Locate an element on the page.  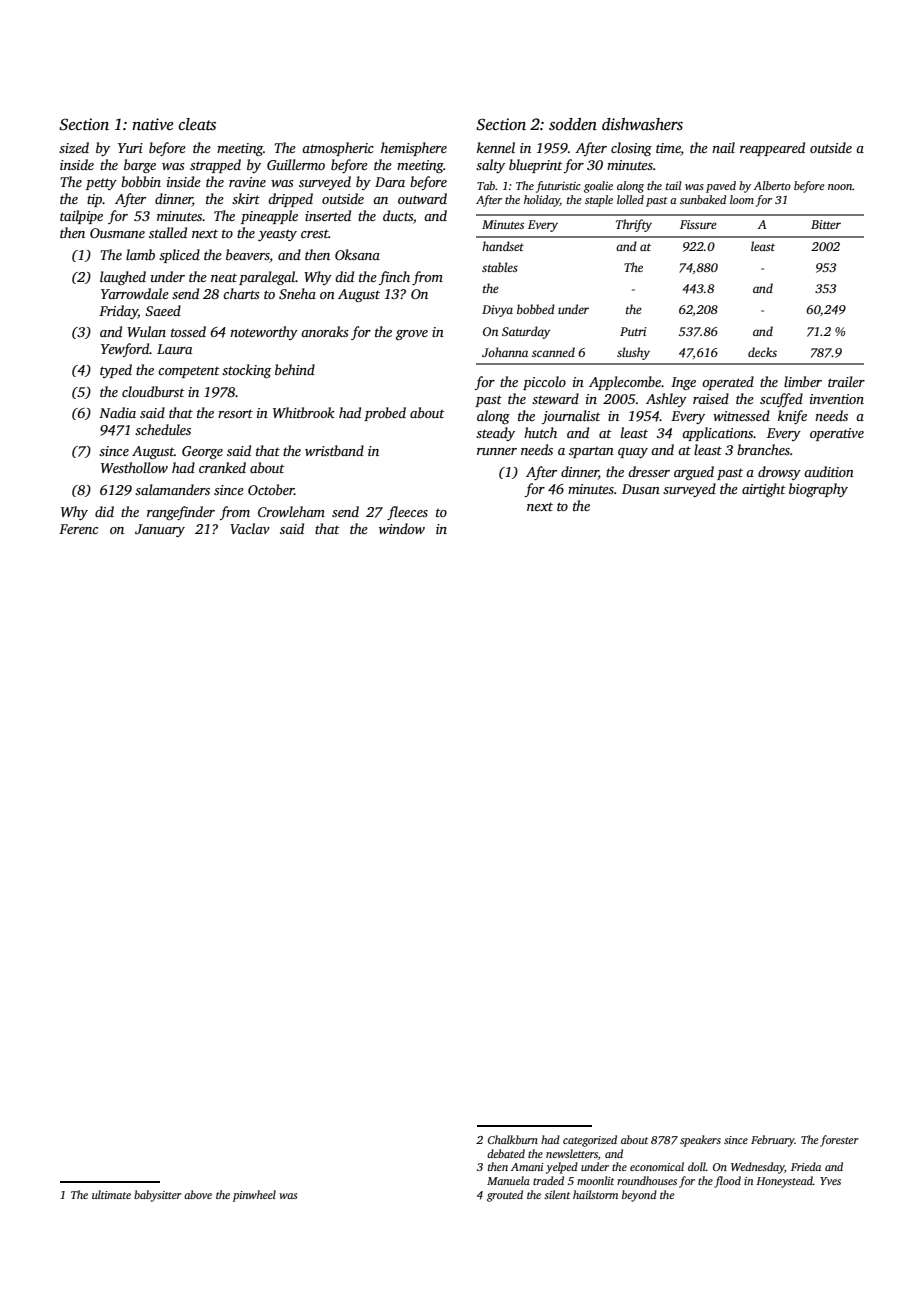
airtight is located at coordinates (764, 490).
